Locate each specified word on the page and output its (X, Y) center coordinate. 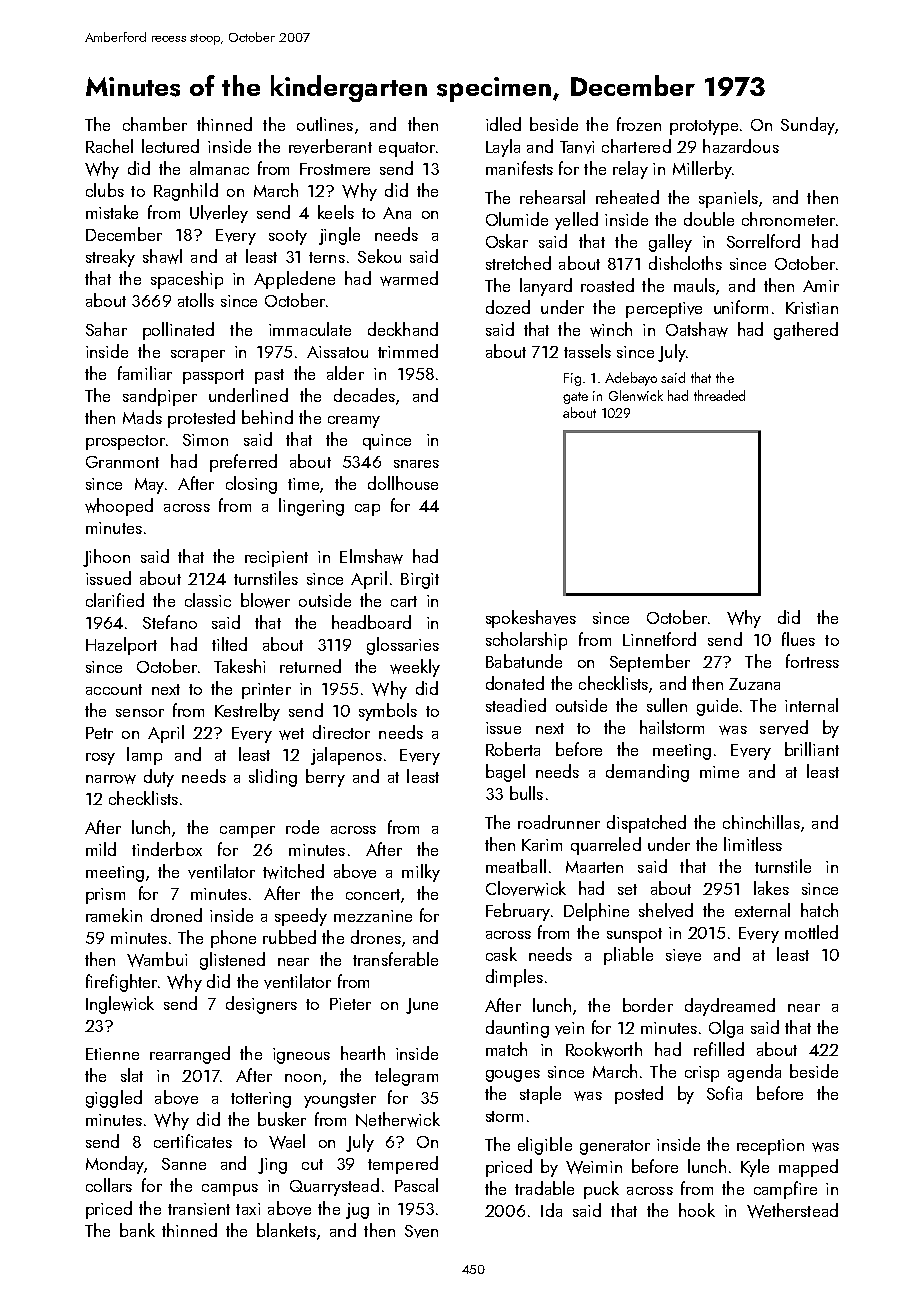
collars (109, 1185)
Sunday (808, 126)
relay (630, 170)
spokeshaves (531, 619)
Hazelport (121, 646)
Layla (503, 148)
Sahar (106, 329)
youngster (340, 1100)
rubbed (289, 937)
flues (798, 639)
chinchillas (761, 822)
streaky (110, 258)
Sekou (379, 256)
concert (373, 894)
